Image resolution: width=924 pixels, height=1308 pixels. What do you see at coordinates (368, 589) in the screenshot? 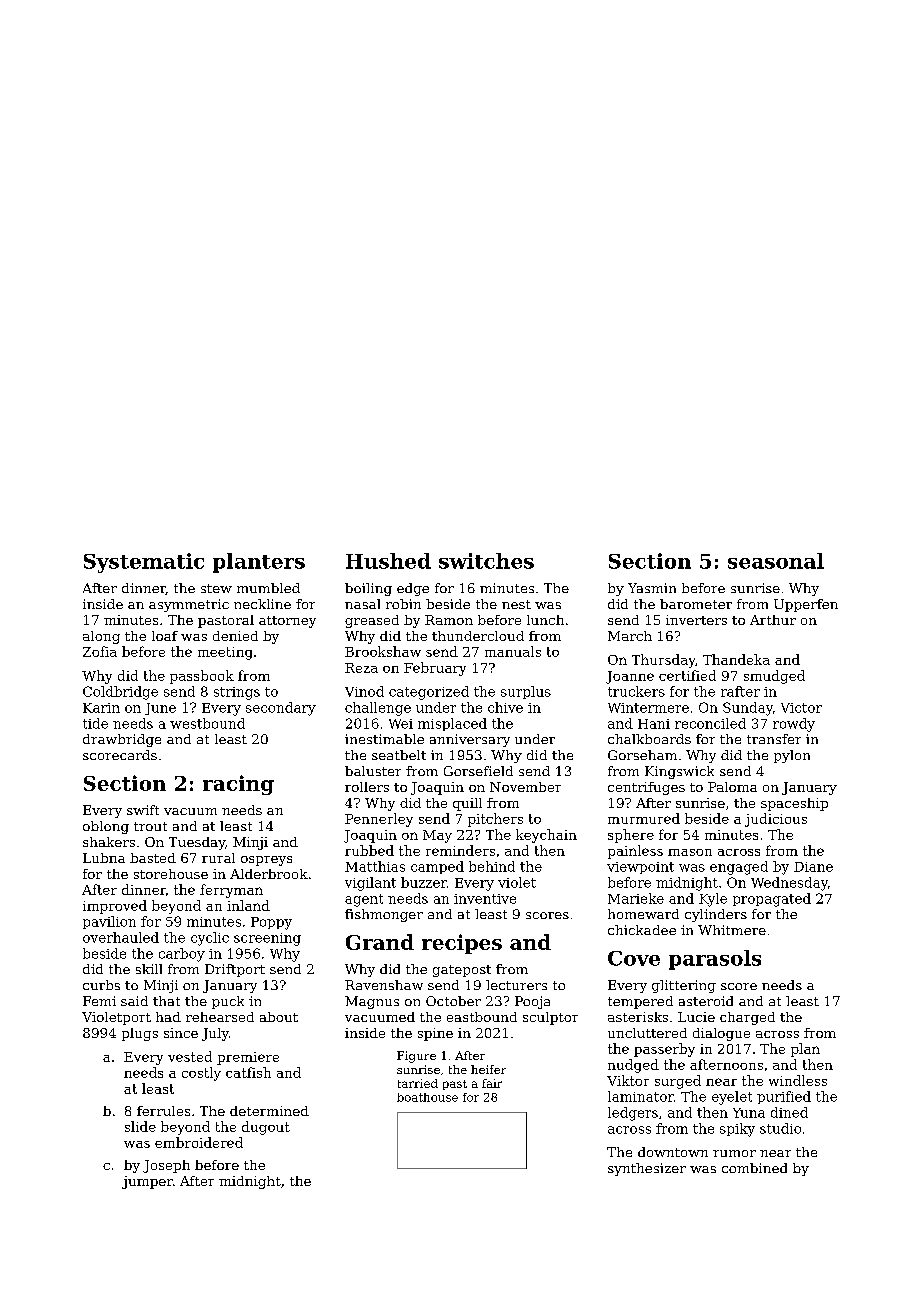
I see `boiling` at bounding box center [368, 589].
